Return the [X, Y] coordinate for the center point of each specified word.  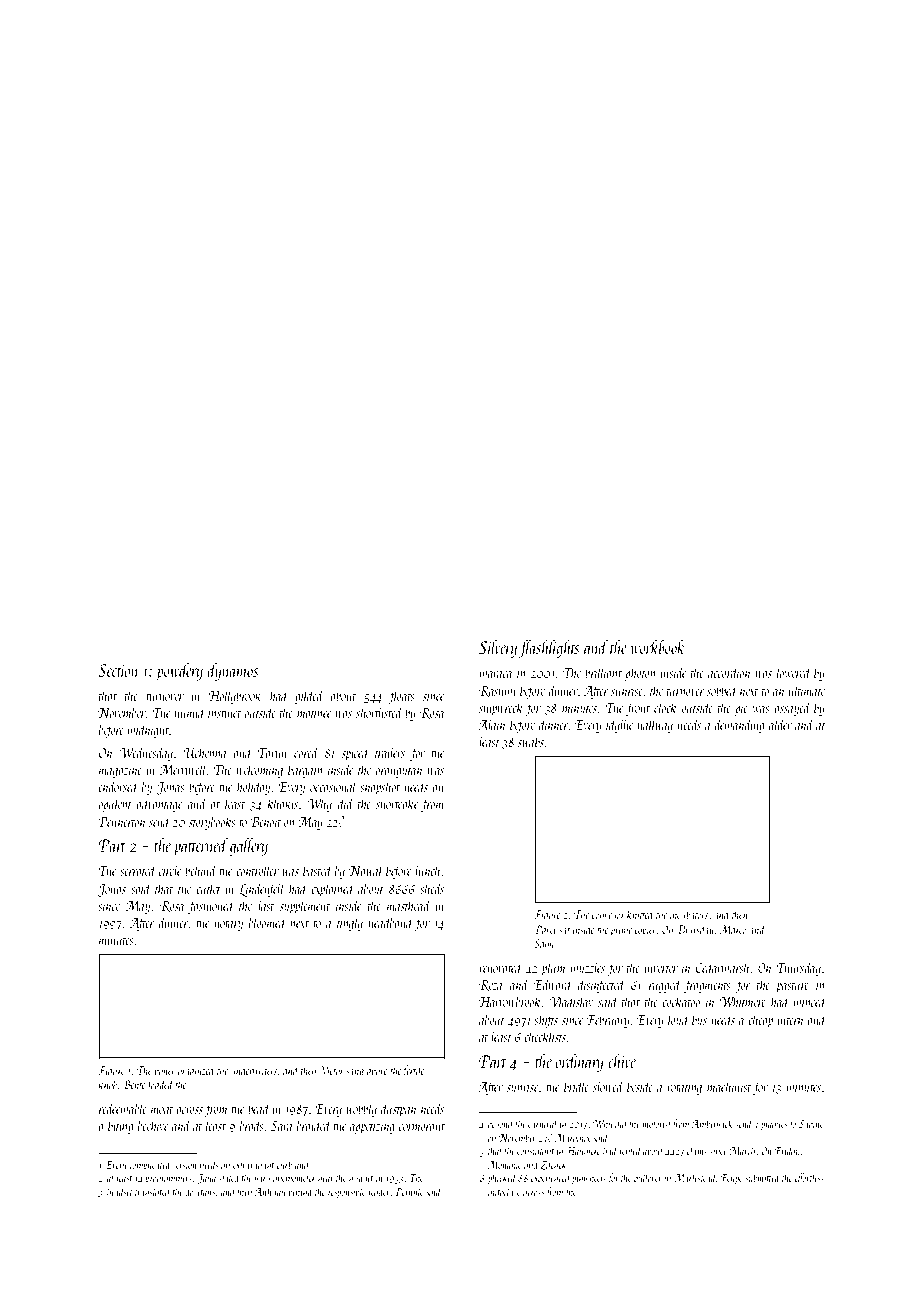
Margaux [572, 1139]
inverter [661, 968]
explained [333, 889]
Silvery [498, 649]
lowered [794, 672]
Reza [490, 985]
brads [252, 1125]
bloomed [268, 922]
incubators [689, 914]
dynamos [232, 671]
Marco [733, 929]
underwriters [254, 1070]
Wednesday [146, 753]
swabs [531, 741]
